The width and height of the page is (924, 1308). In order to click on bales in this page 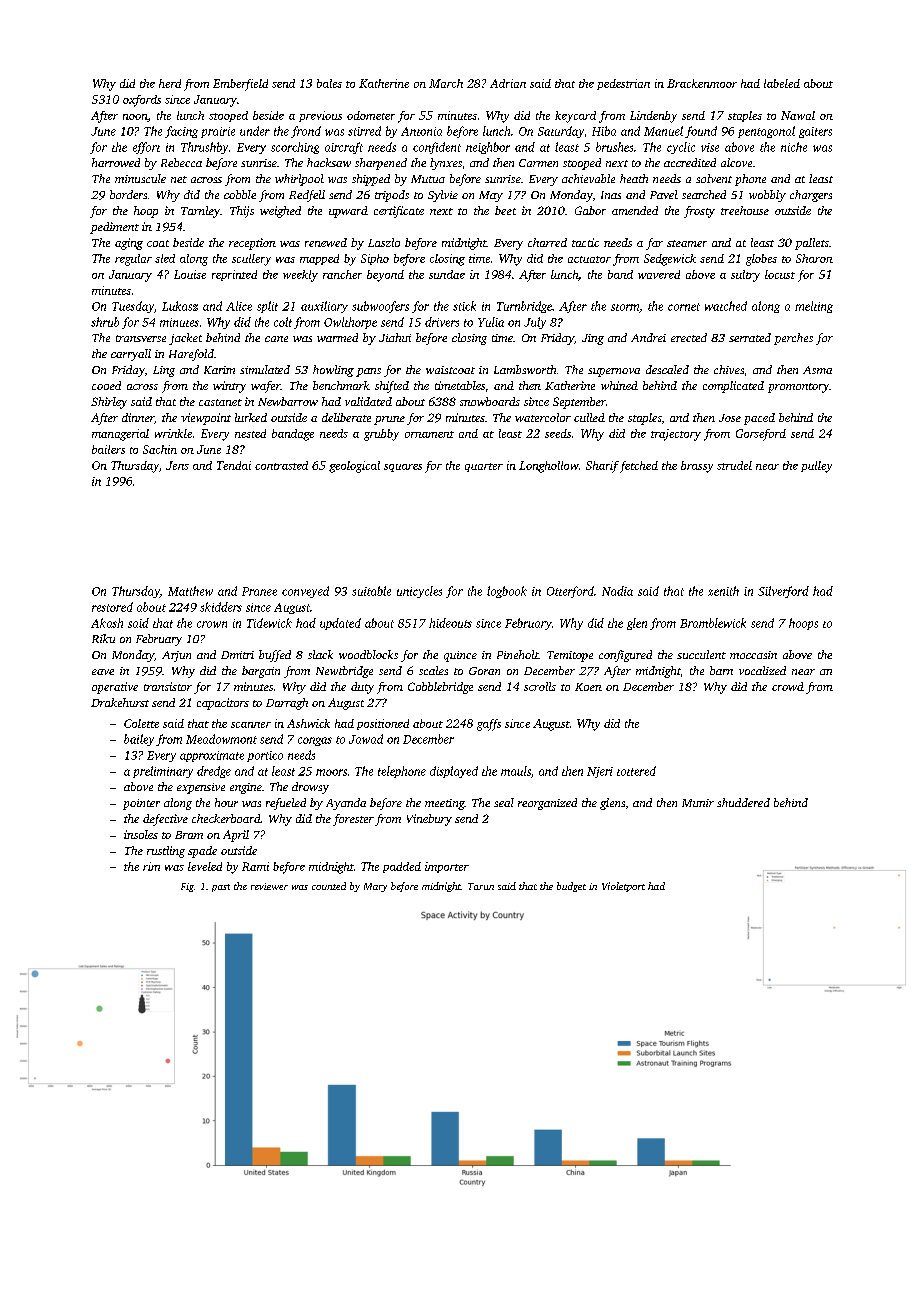, I will do `click(329, 83)`.
